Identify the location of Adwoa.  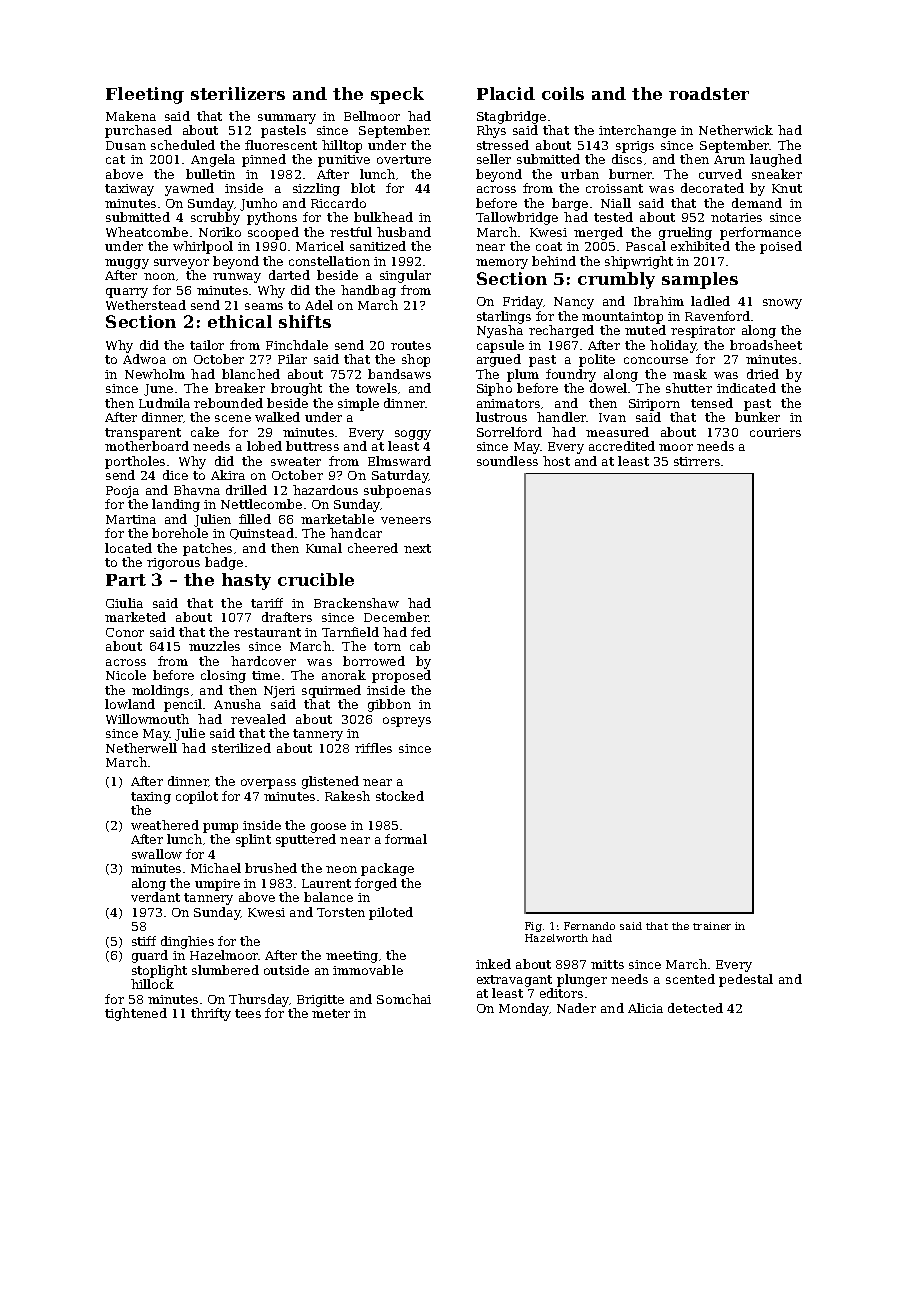
(144, 359).
